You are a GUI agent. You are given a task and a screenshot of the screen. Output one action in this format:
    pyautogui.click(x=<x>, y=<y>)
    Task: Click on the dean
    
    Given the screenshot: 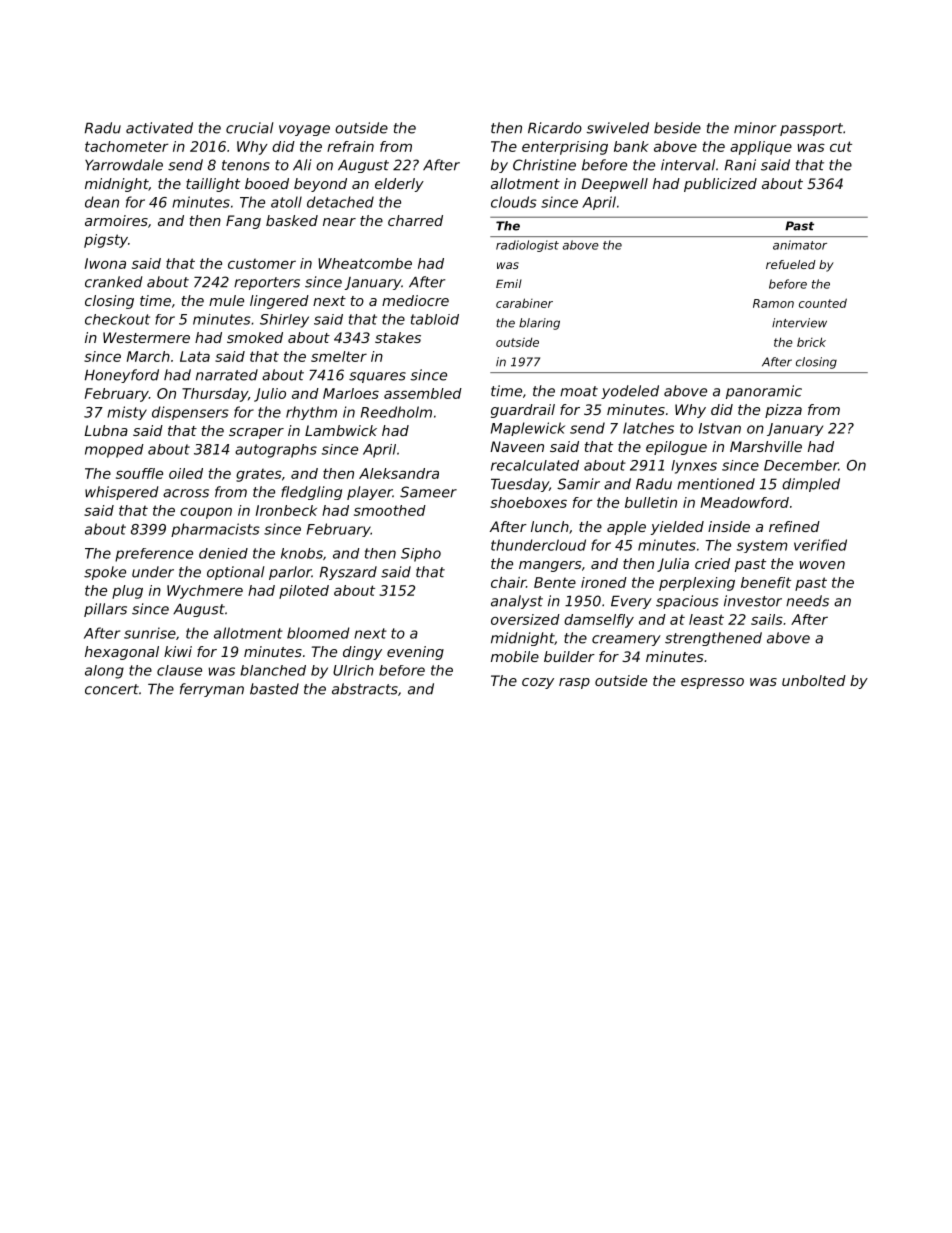 What is the action you would take?
    pyautogui.click(x=102, y=202)
